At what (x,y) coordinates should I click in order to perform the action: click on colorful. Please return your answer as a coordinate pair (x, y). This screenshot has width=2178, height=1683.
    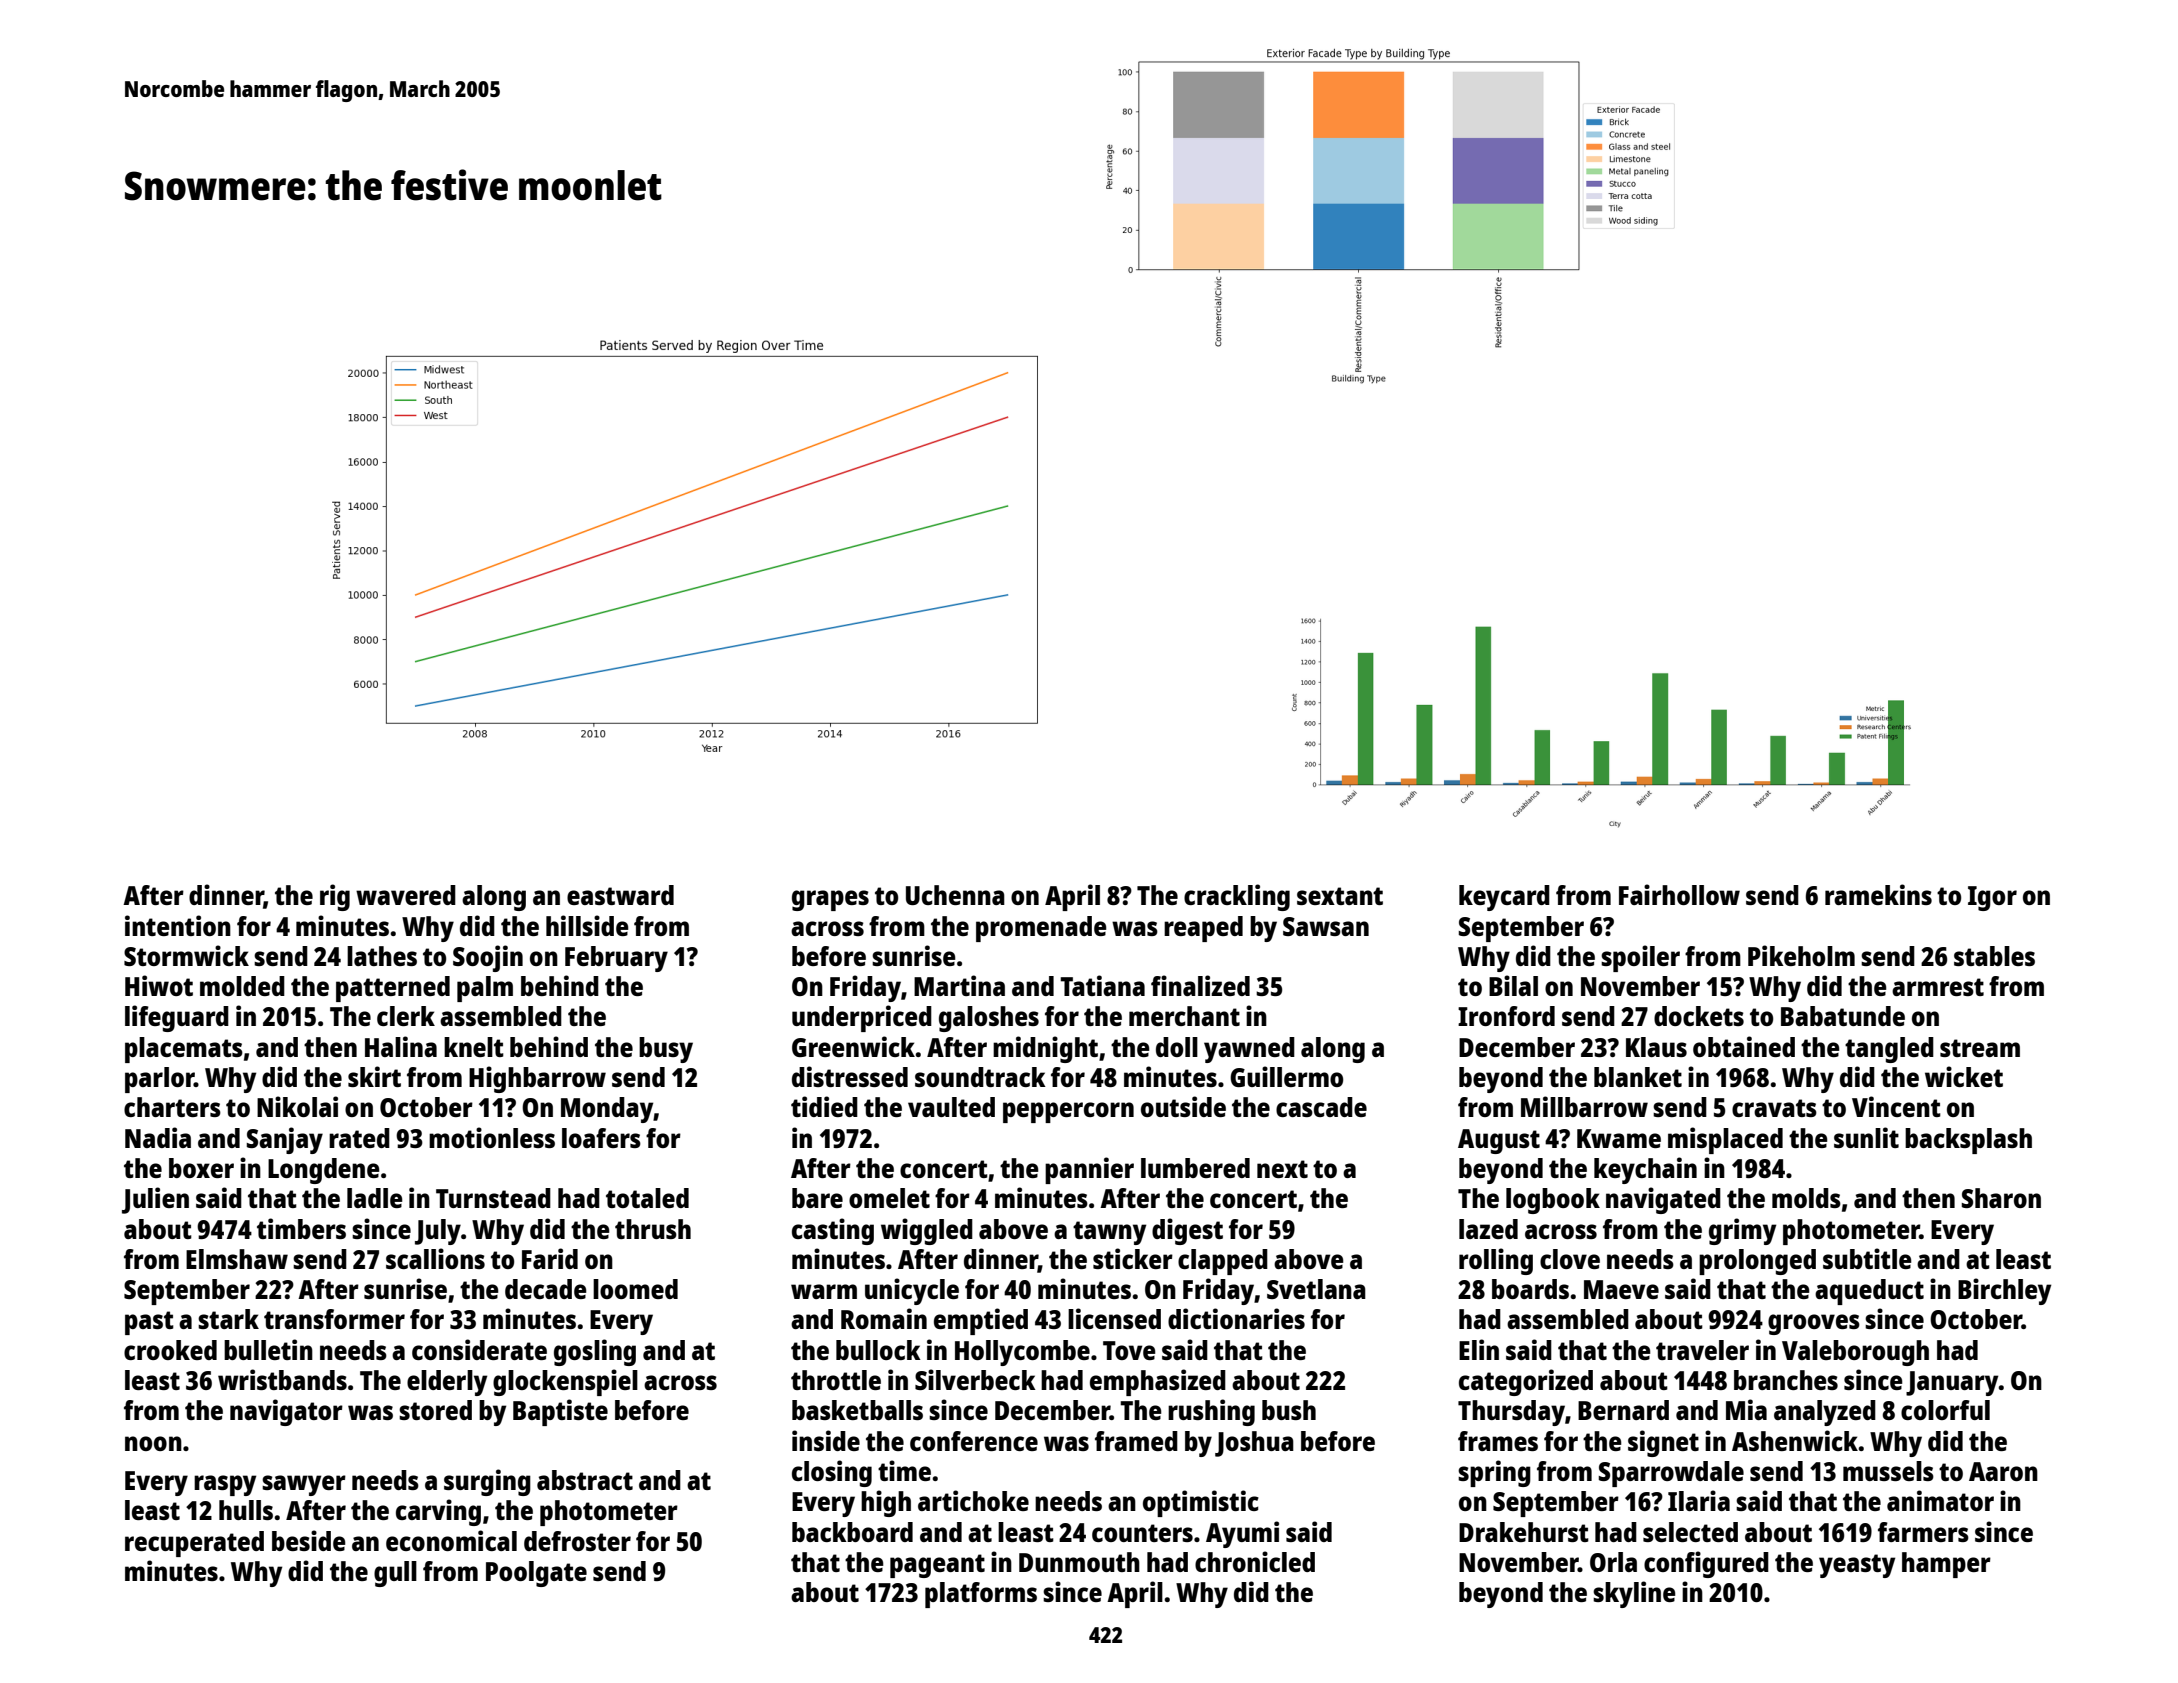
    Looking at the image, I should click on (1945, 1410).
